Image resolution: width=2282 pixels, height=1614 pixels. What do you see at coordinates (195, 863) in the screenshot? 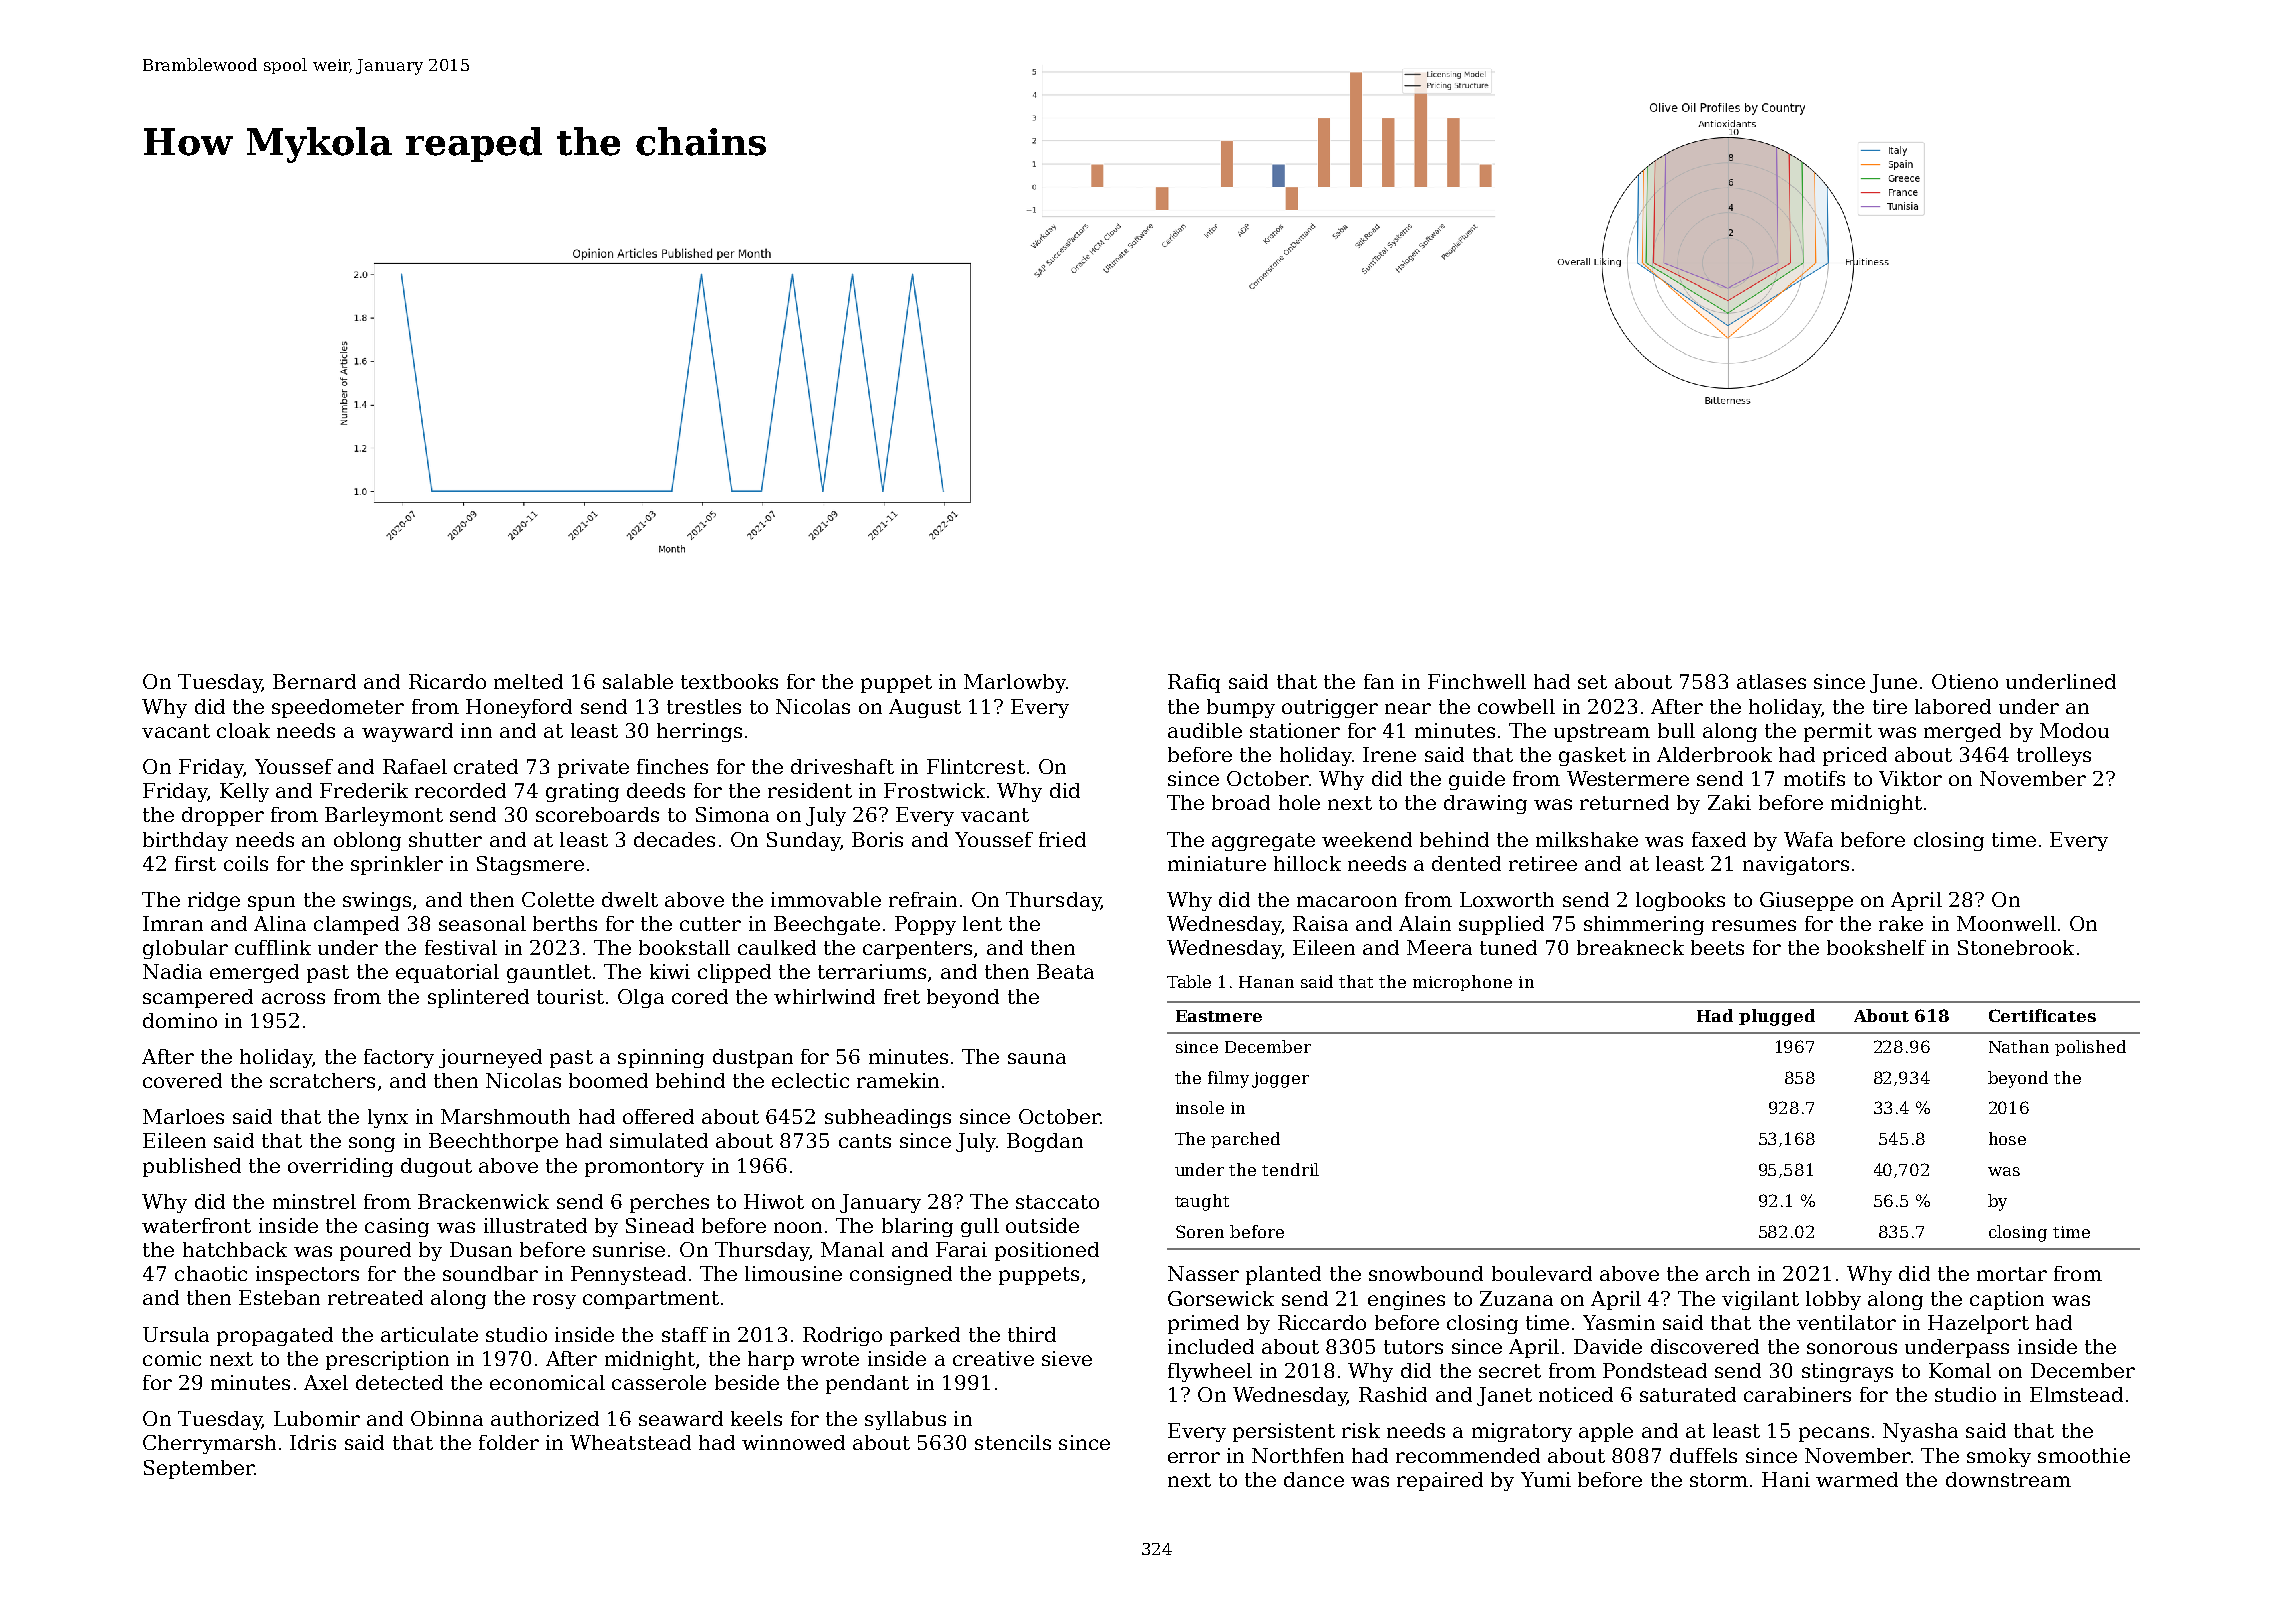
I see `first` at bounding box center [195, 863].
